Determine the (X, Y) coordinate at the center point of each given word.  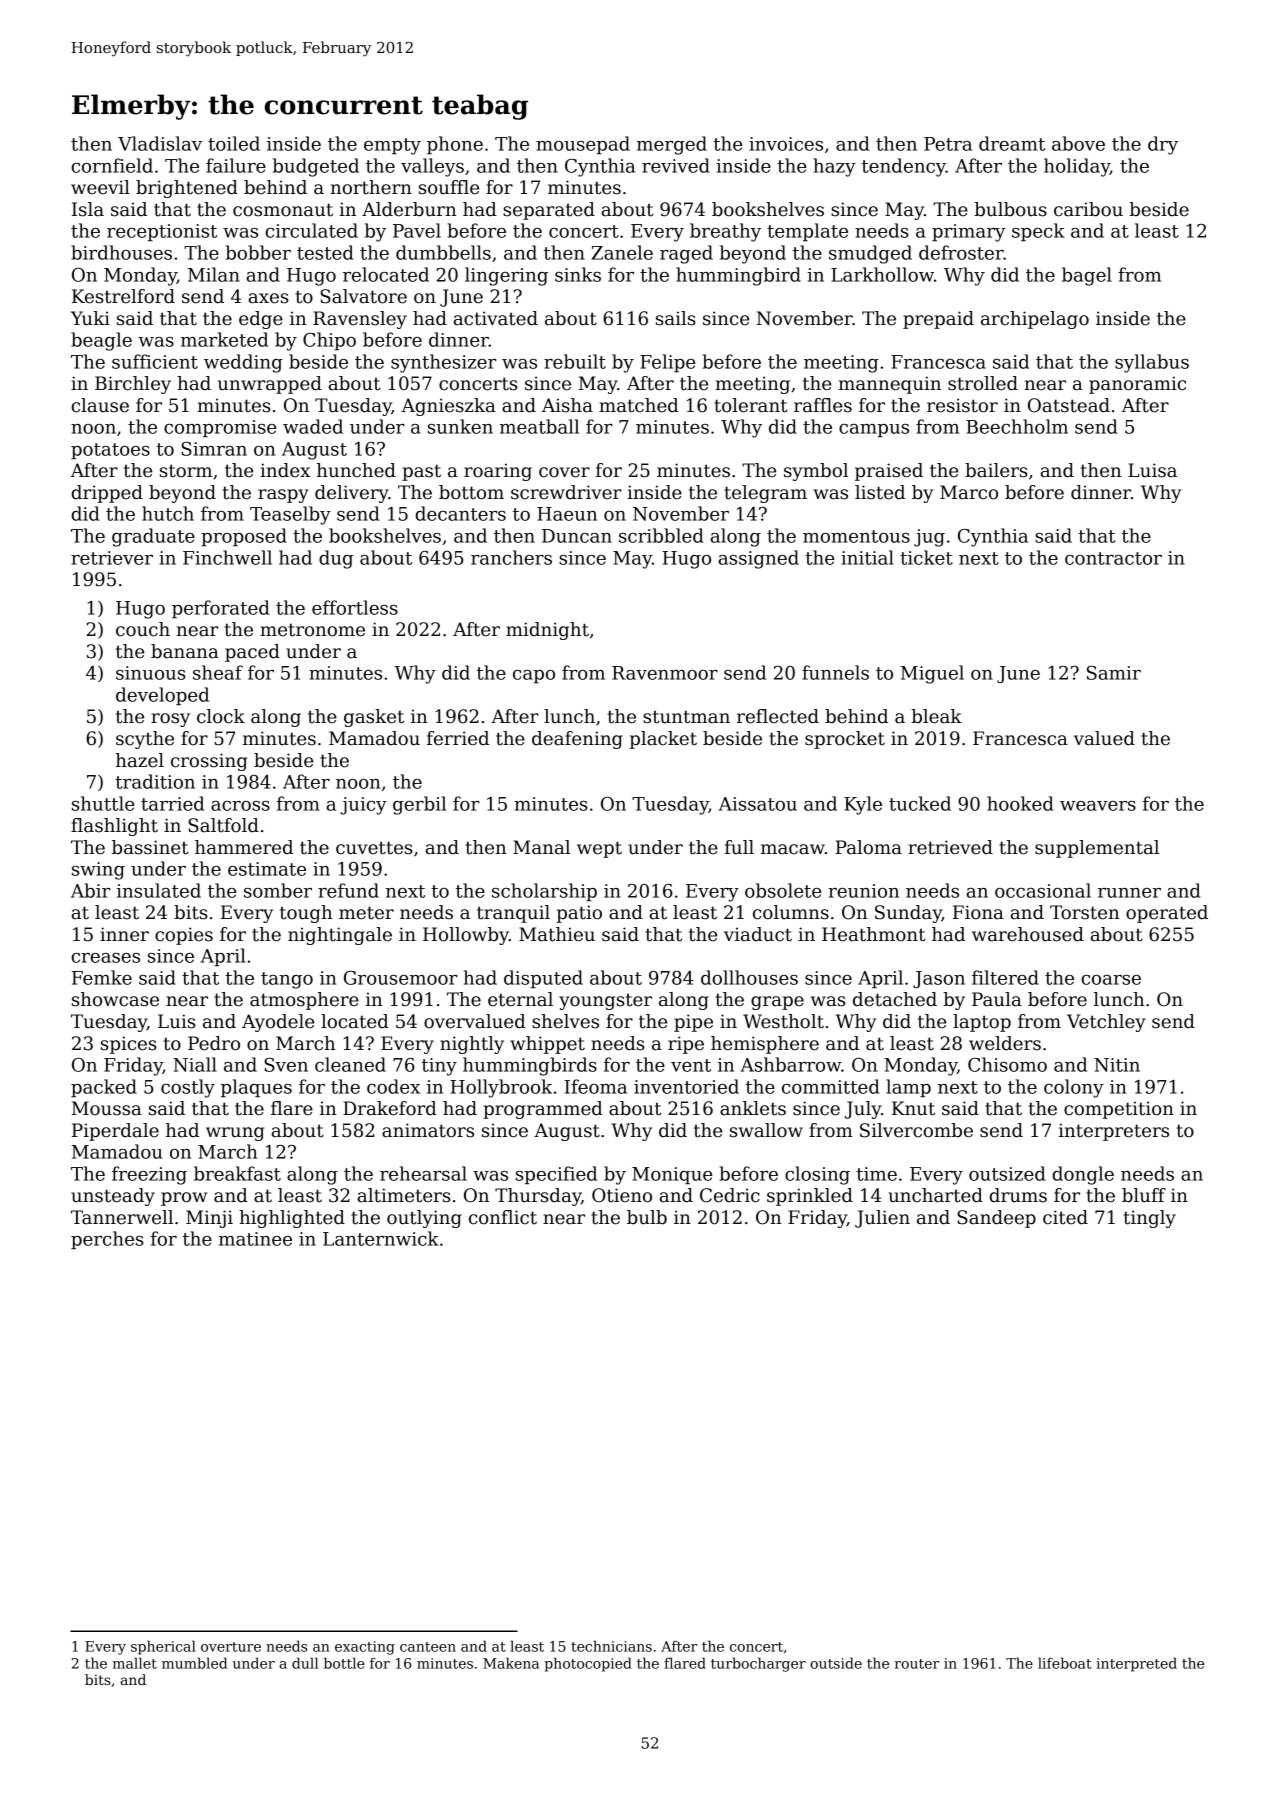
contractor (1113, 558)
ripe (686, 1045)
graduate (153, 537)
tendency (904, 167)
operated (1167, 914)
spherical (163, 1647)
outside (836, 1663)
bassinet (150, 847)
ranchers (511, 557)
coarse (1111, 980)
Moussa (107, 1108)
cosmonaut (283, 210)
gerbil (419, 805)
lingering (506, 276)
